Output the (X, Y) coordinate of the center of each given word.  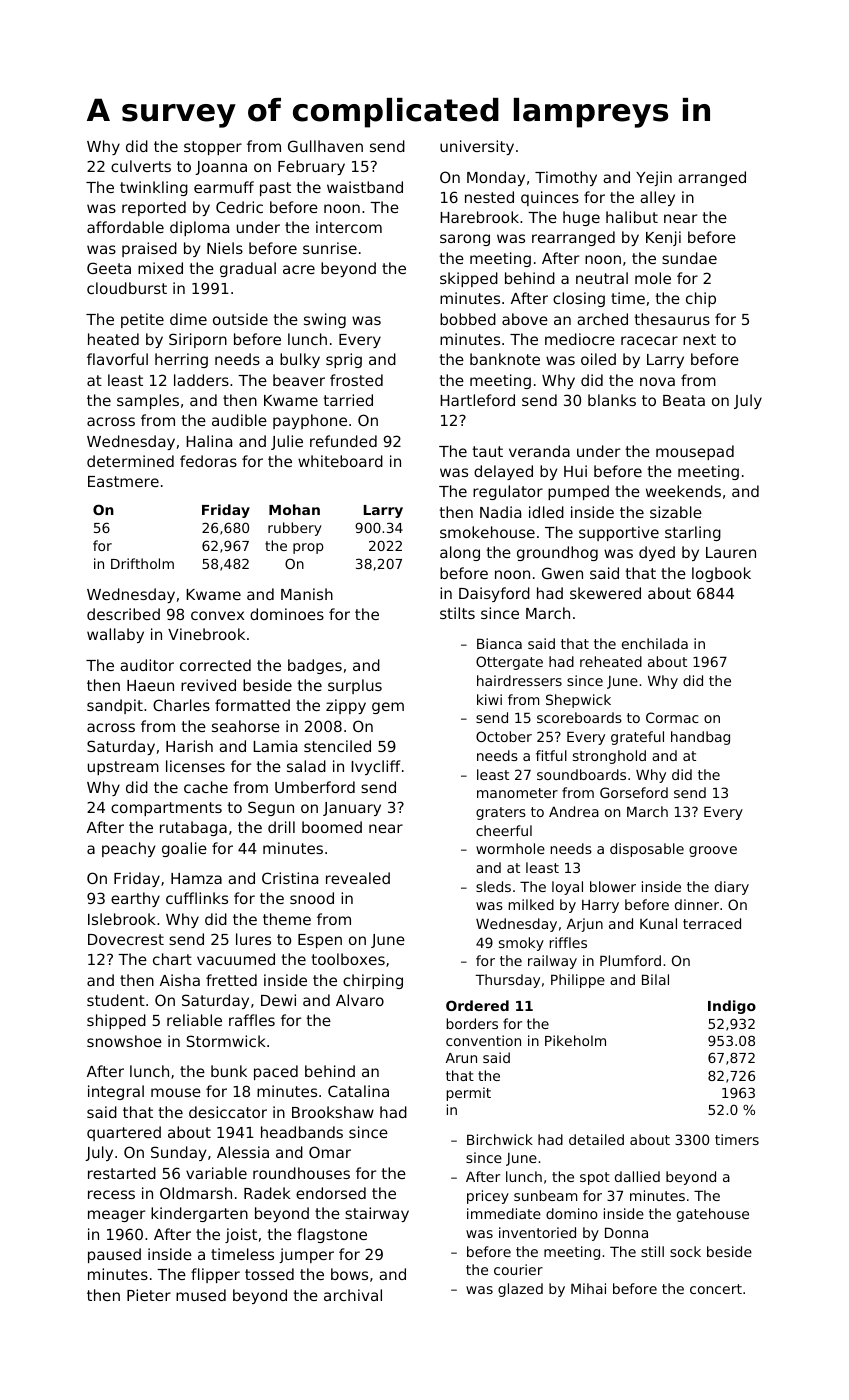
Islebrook (122, 919)
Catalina (358, 1091)
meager (116, 1216)
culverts (141, 166)
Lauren (731, 552)
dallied (637, 1176)
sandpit (115, 706)
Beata (684, 400)
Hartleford (477, 400)
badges (315, 666)
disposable (647, 850)
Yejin (654, 178)
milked (531, 904)
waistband (365, 187)
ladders (201, 380)
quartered (124, 1133)
